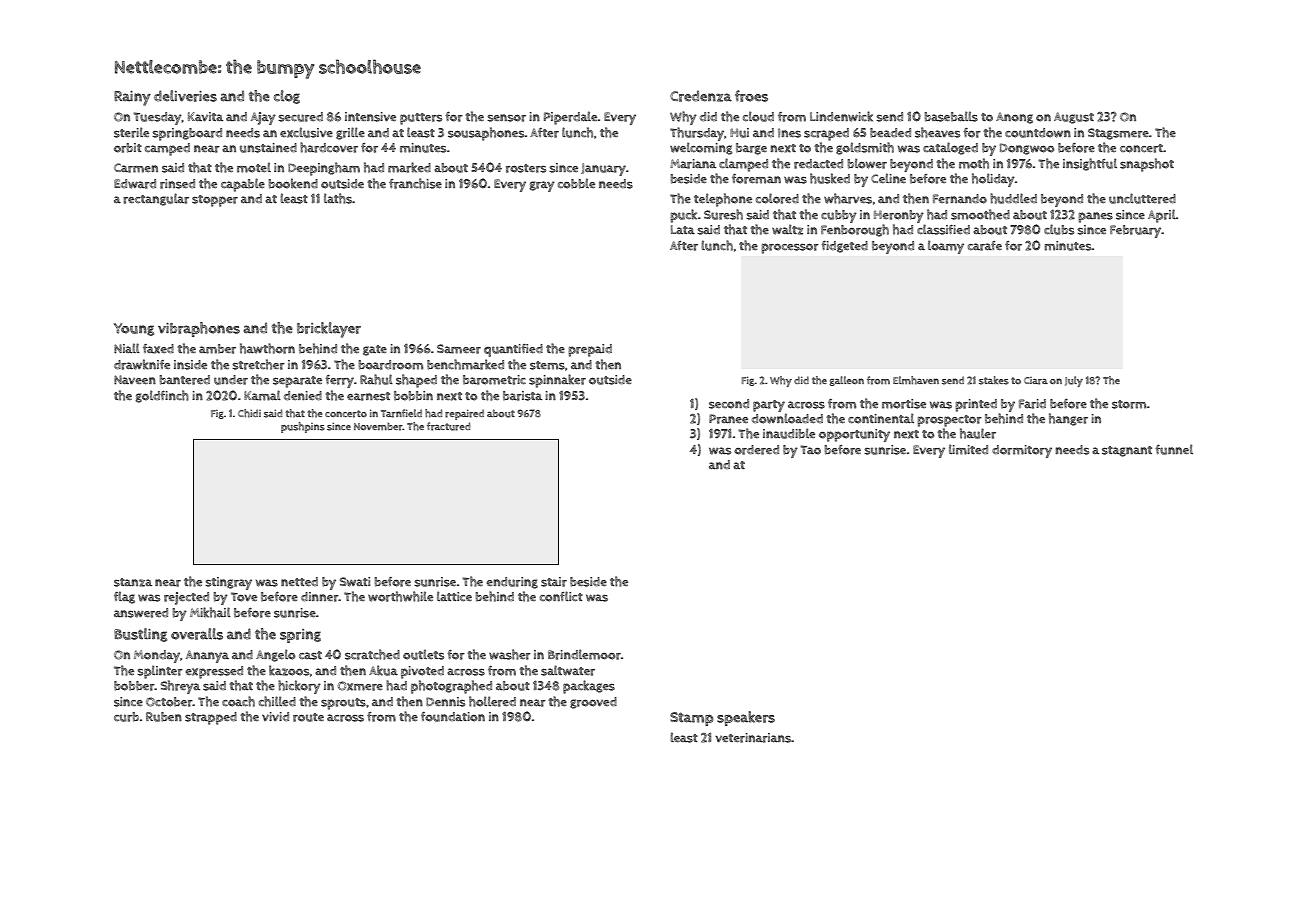  Describe the element at coordinates (1074, 118) in the screenshot. I see `August` at that location.
